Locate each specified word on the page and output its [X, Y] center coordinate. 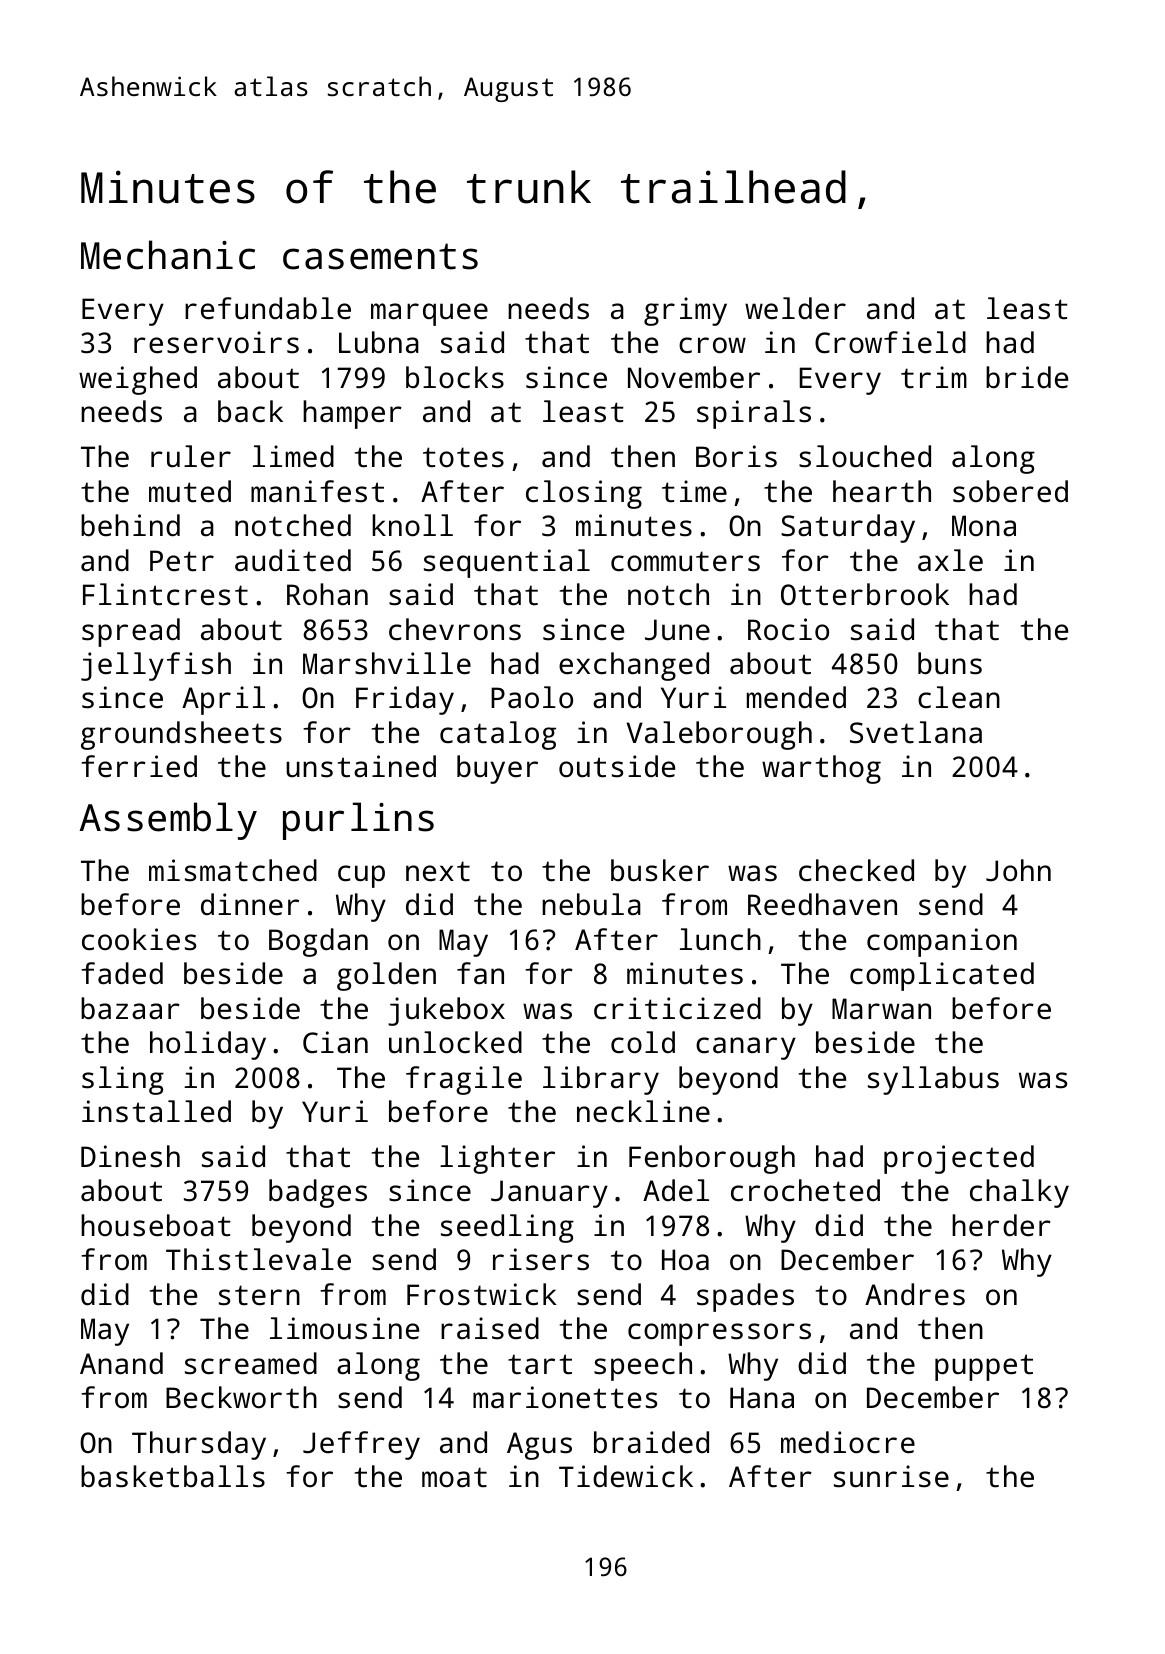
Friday [405, 700]
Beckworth [241, 1397]
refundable [268, 308]
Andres [915, 1294]
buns [950, 663]
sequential [507, 563]
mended [796, 697]
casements [380, 256]
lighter [497, 1159]
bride [1027, 377]
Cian [335, 1042]
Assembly [168, 821]
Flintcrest [165, 594]
